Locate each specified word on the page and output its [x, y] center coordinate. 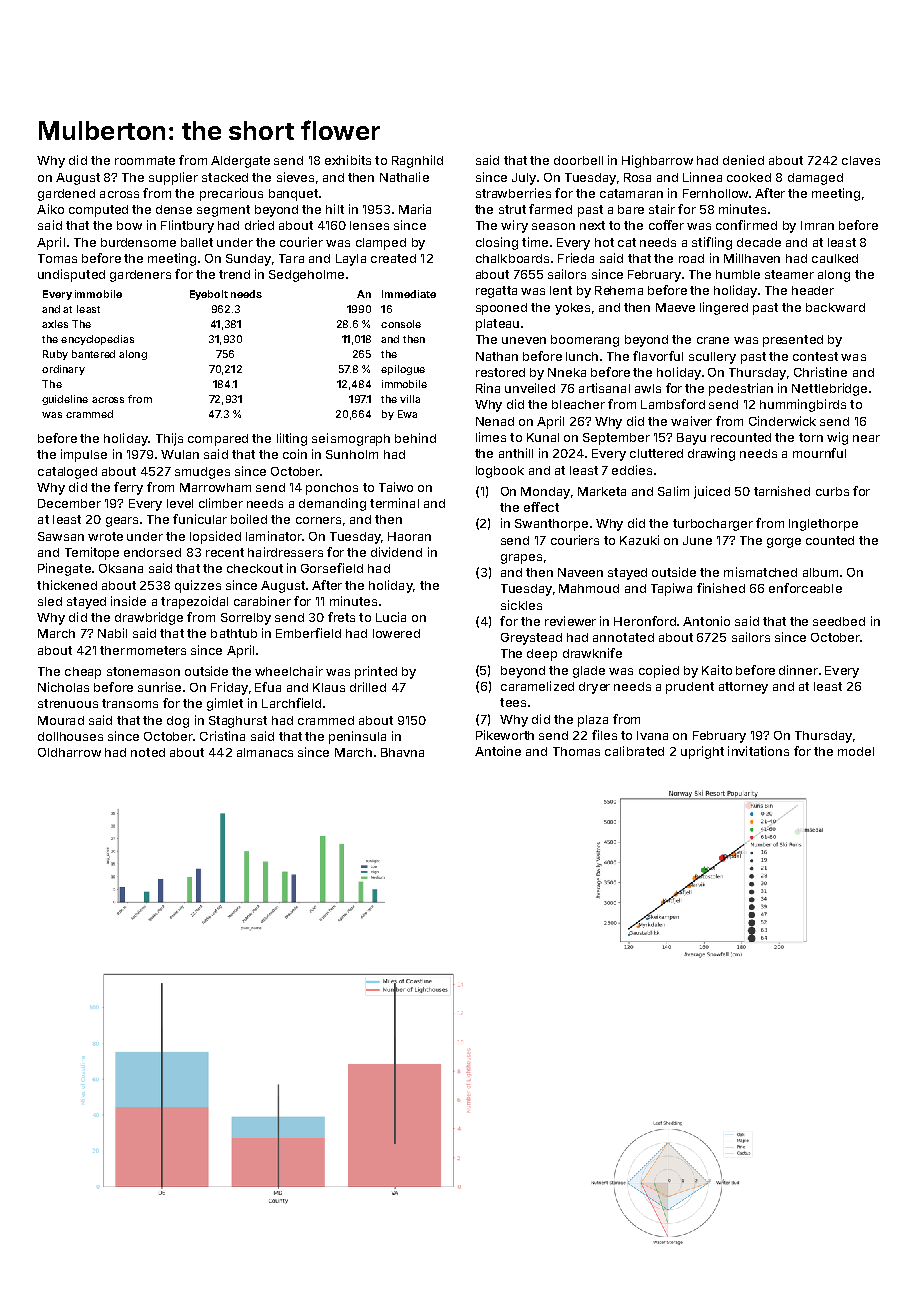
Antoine [498, 751]
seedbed [839, 621]
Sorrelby [246, 619]
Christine [820, 372]
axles [55, 324]
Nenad [495, 421]
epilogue [403, 370]
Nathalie [404, 177]
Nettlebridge [829, 389]
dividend [396, 552]
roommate [145, 160]
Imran [817, 225]
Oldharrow [69, 752]
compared [218, 440]
